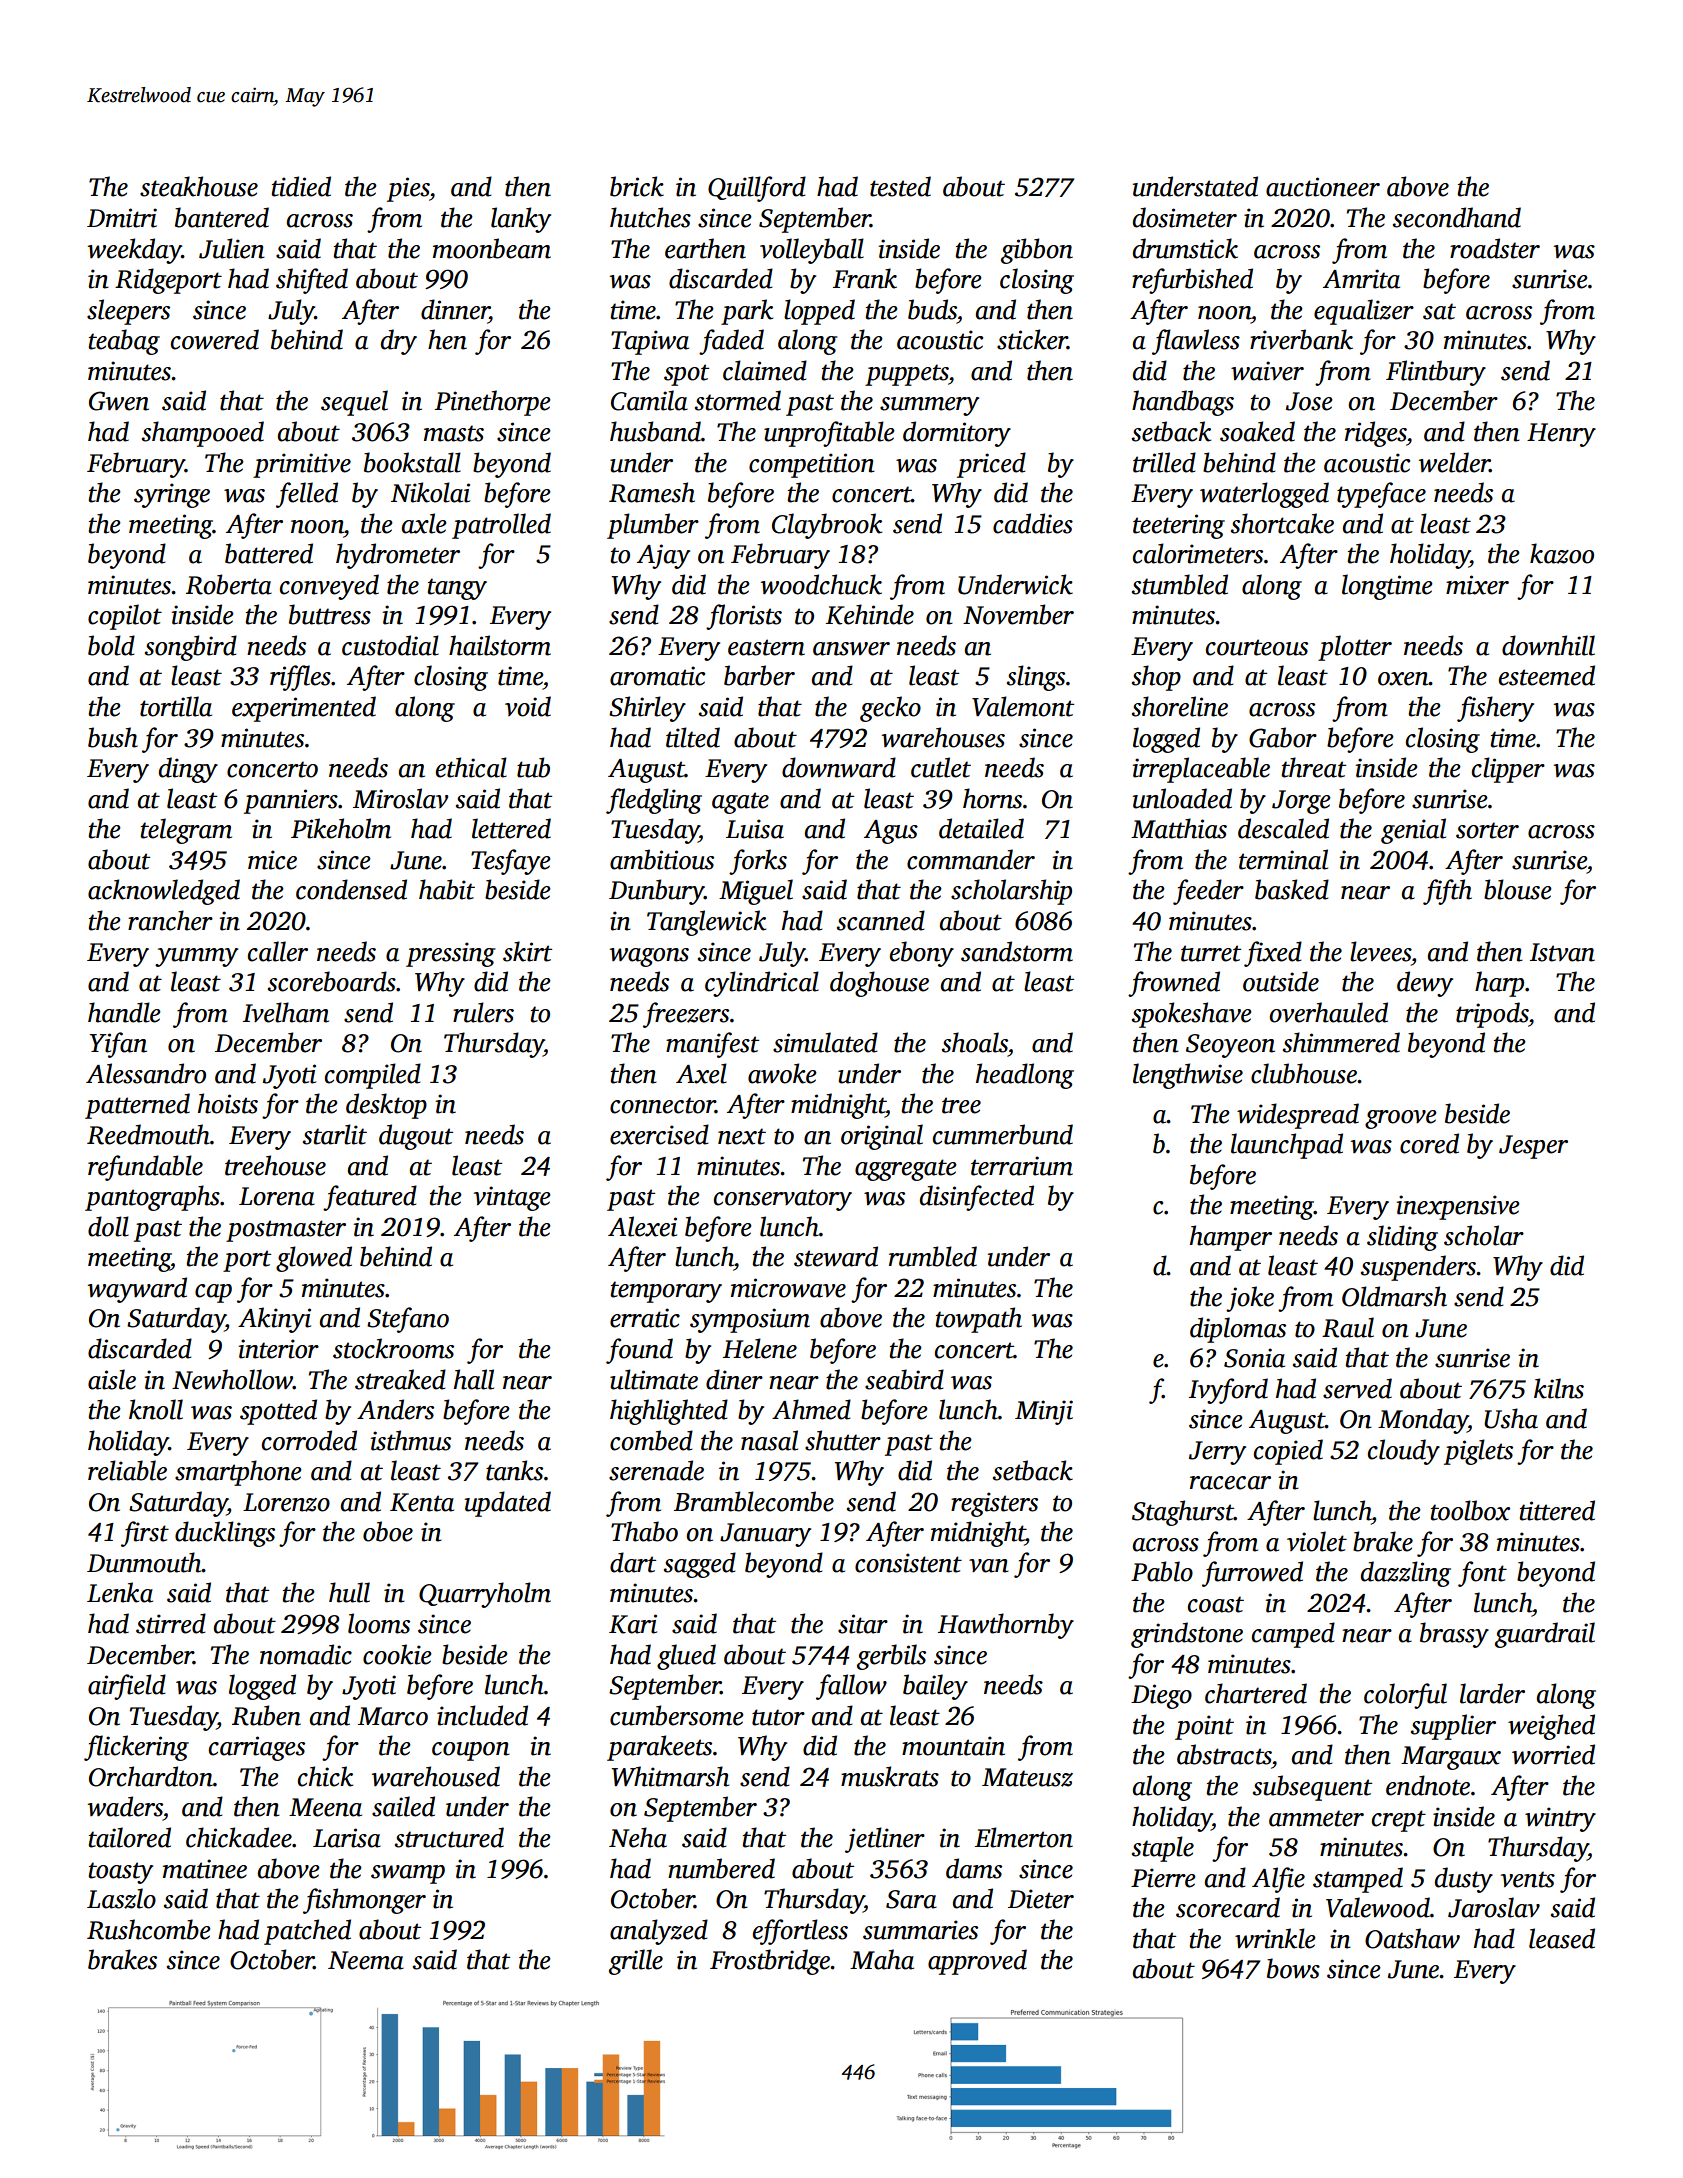 Image resolution: width=1683 pixels, height=2178 pixels. What do you see at coordinates (430, 492) in the document?
I see `Nikolai` at bounding box center [430, 492].
